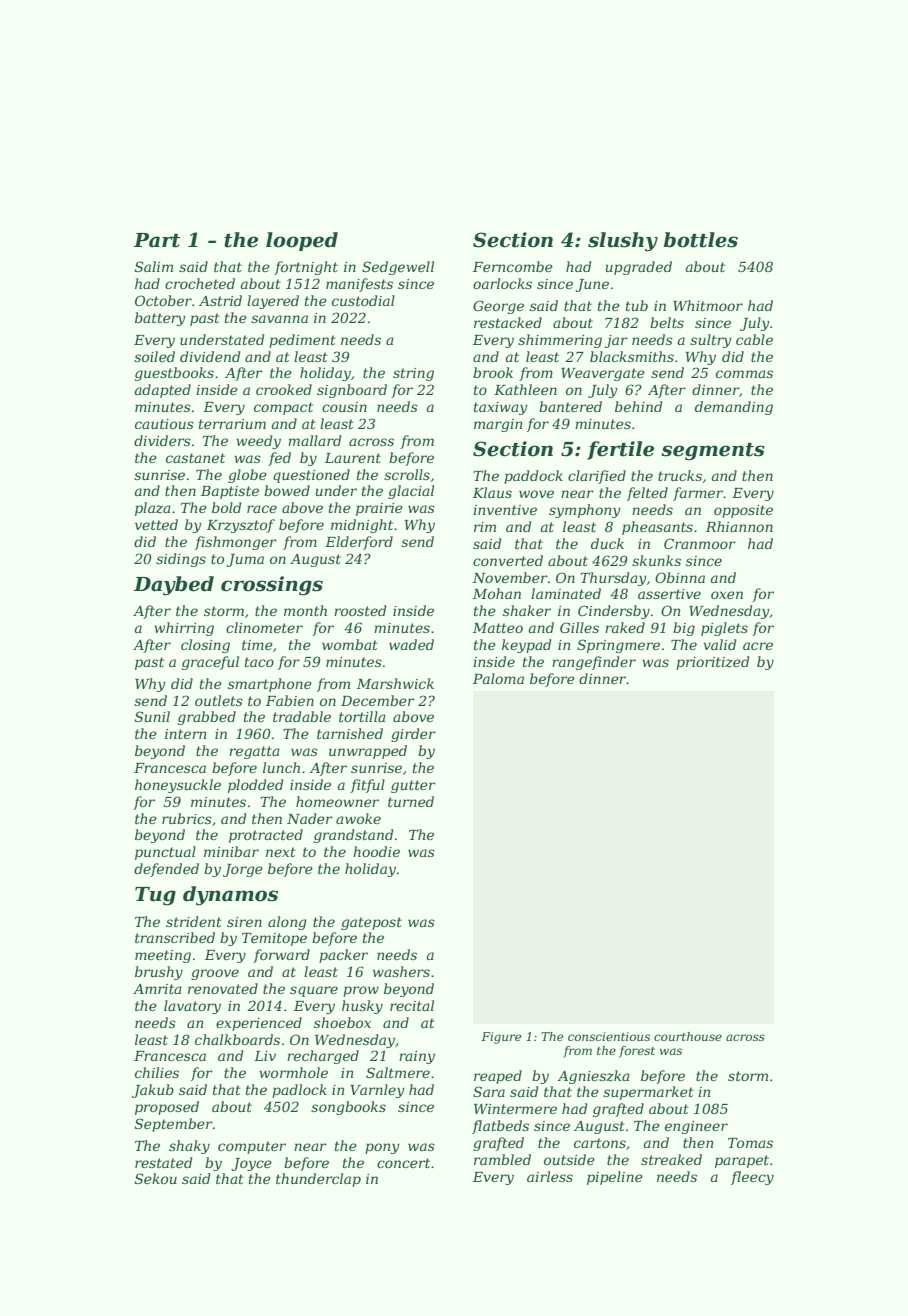 Image resolution: width=908 pixels, height=1316 pixels. I want to click on Joyce, so click(251, 1164).
